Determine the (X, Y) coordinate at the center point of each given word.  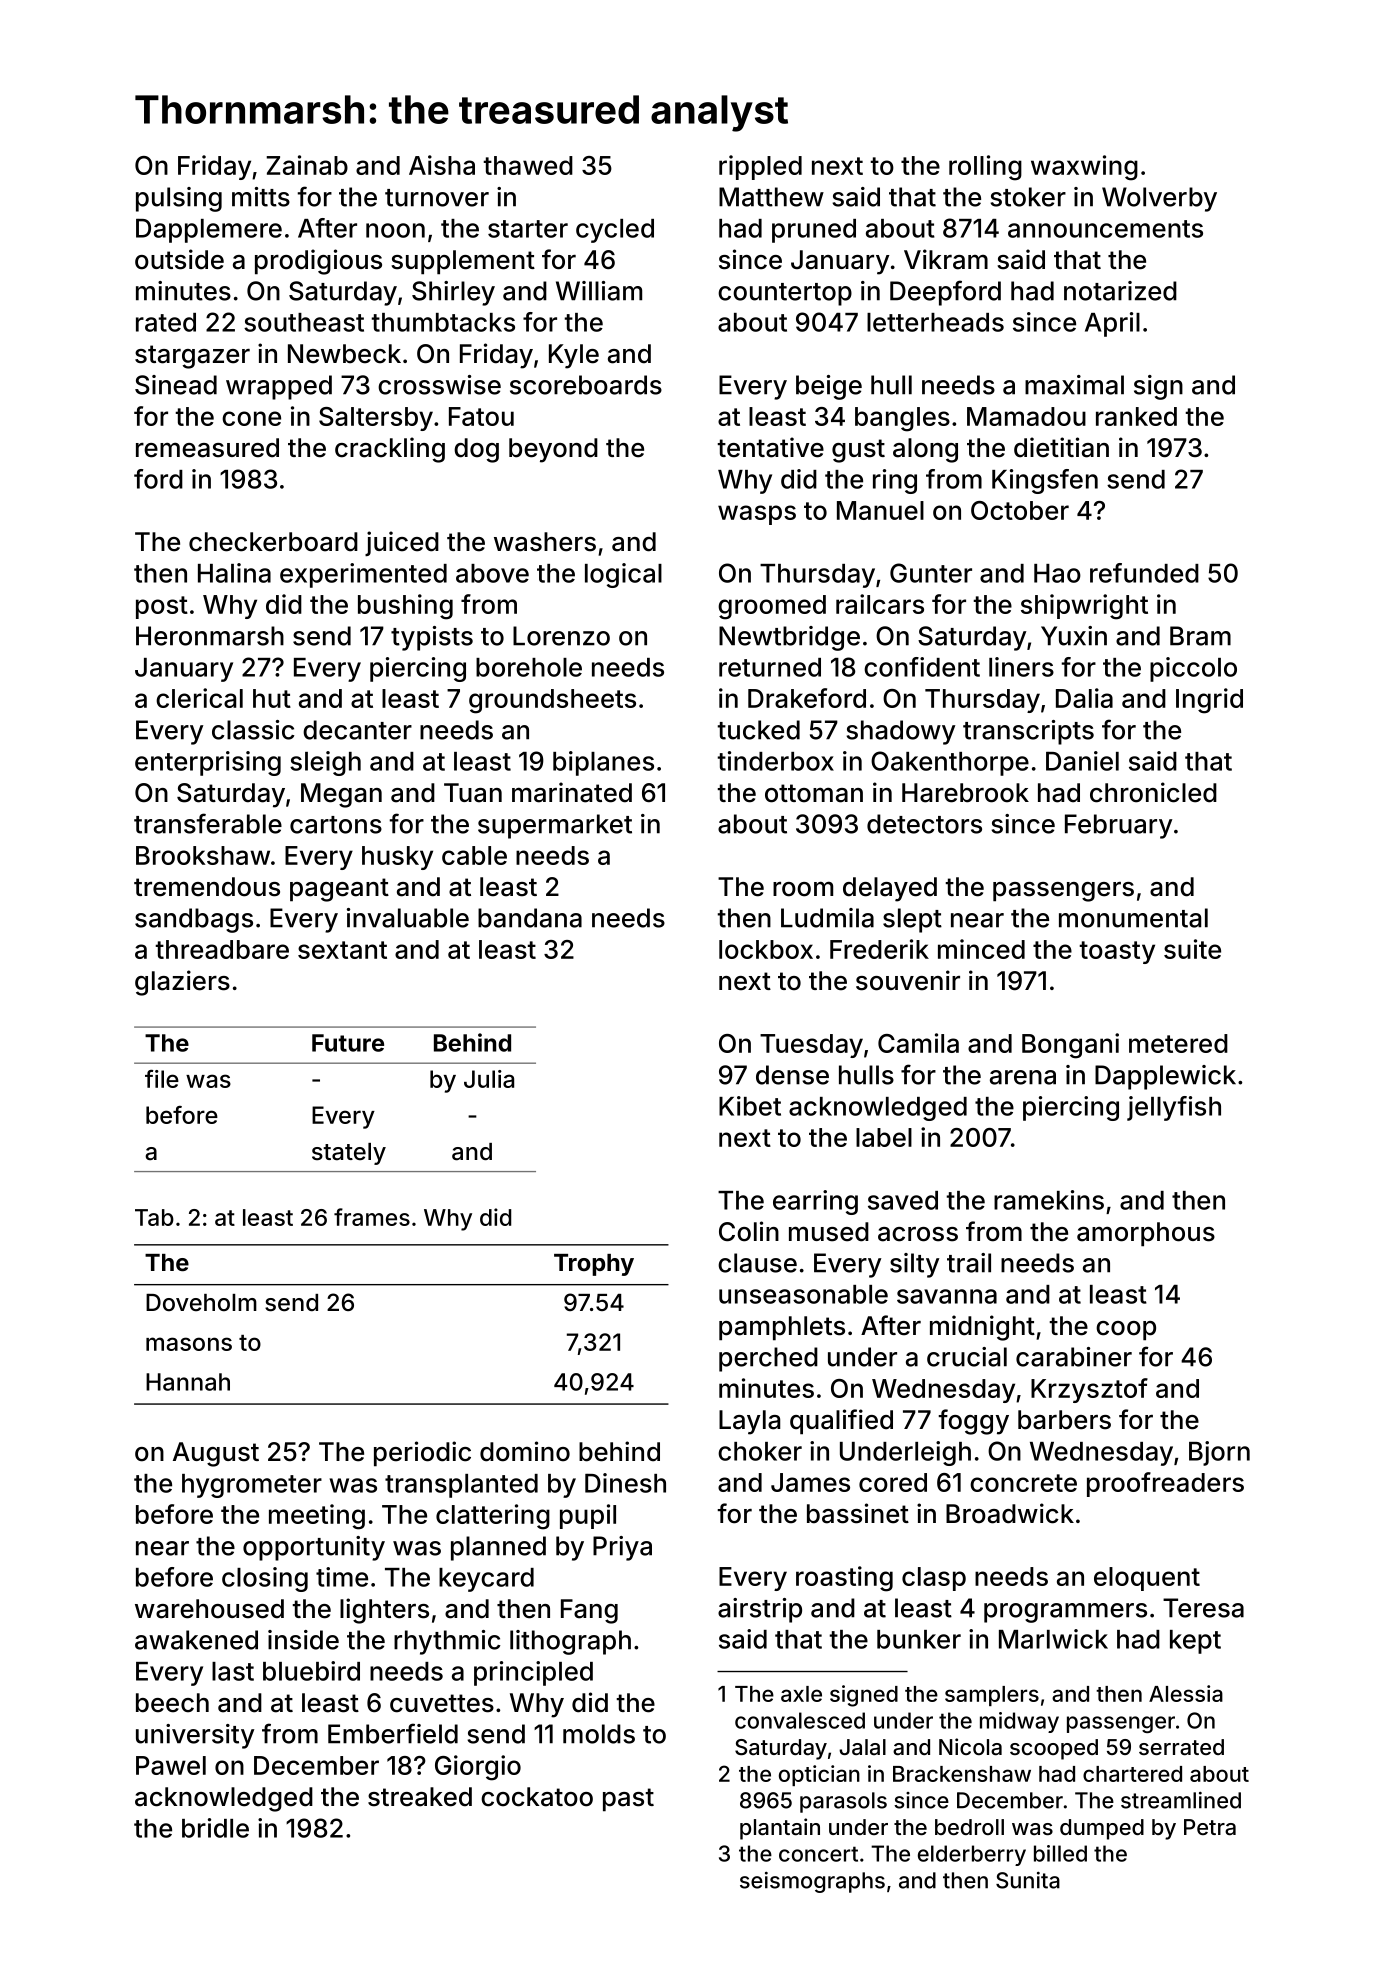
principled (533, 1673)
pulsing (179, 199)
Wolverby (1159, 199)
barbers (1064, 1420)
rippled (760, 167)
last (233, 1671)
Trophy (594, 1265)
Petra (1210, 1827)
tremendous (207, 887)
